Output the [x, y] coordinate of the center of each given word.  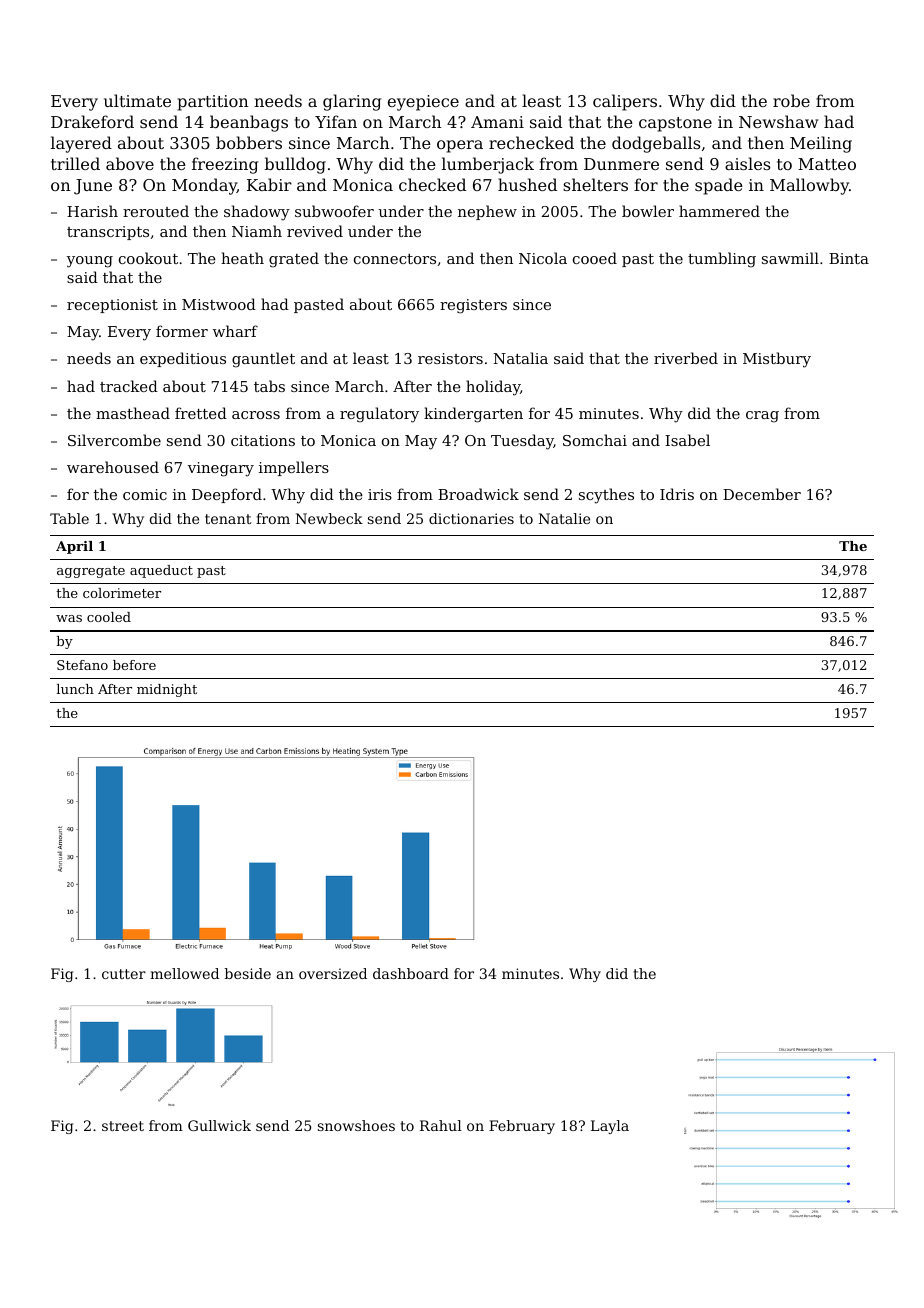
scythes [606, 496]
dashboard [411, 973]
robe [791, 100]
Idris [677, 494]
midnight [167, 690]
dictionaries [471, 518]
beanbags [249, 123]
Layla [610, 1127]
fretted [201, 413]
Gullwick [219, 1125]
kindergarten [473, 415]
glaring [352, 102]
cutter [124, 974]
